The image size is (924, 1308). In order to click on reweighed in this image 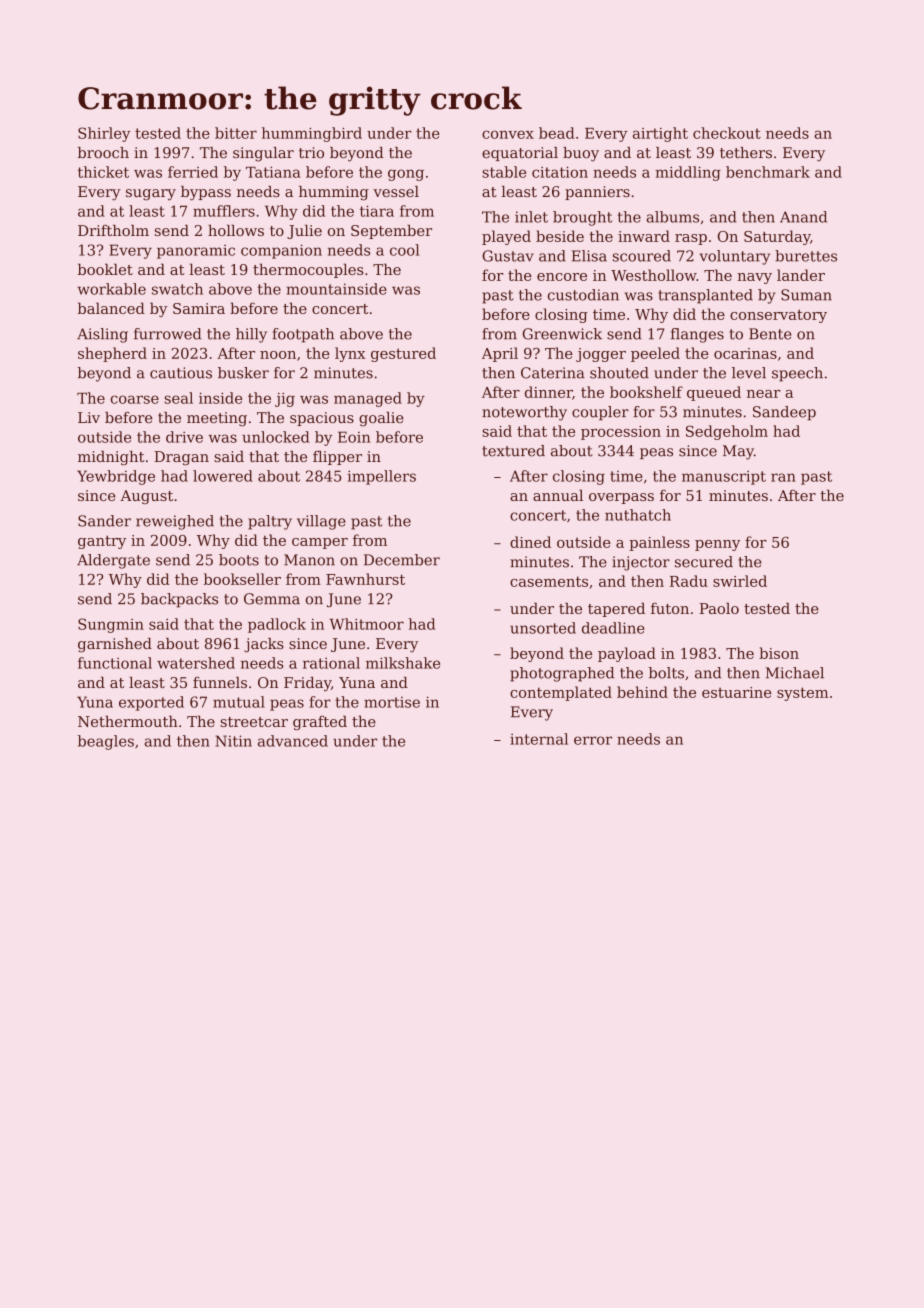, I will do `click(175, 522)`.
